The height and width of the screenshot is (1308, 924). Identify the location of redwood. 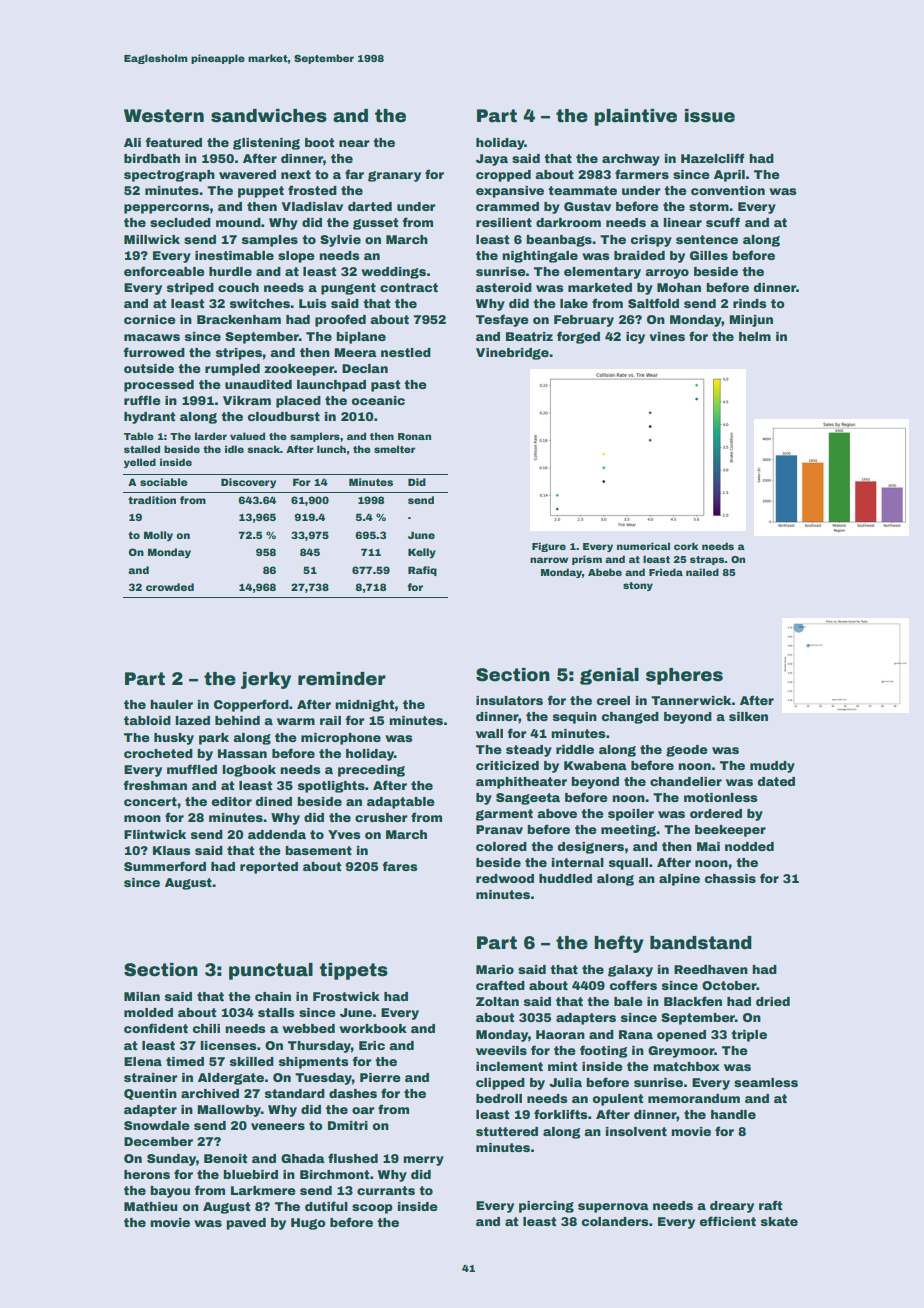
(505, 878).
